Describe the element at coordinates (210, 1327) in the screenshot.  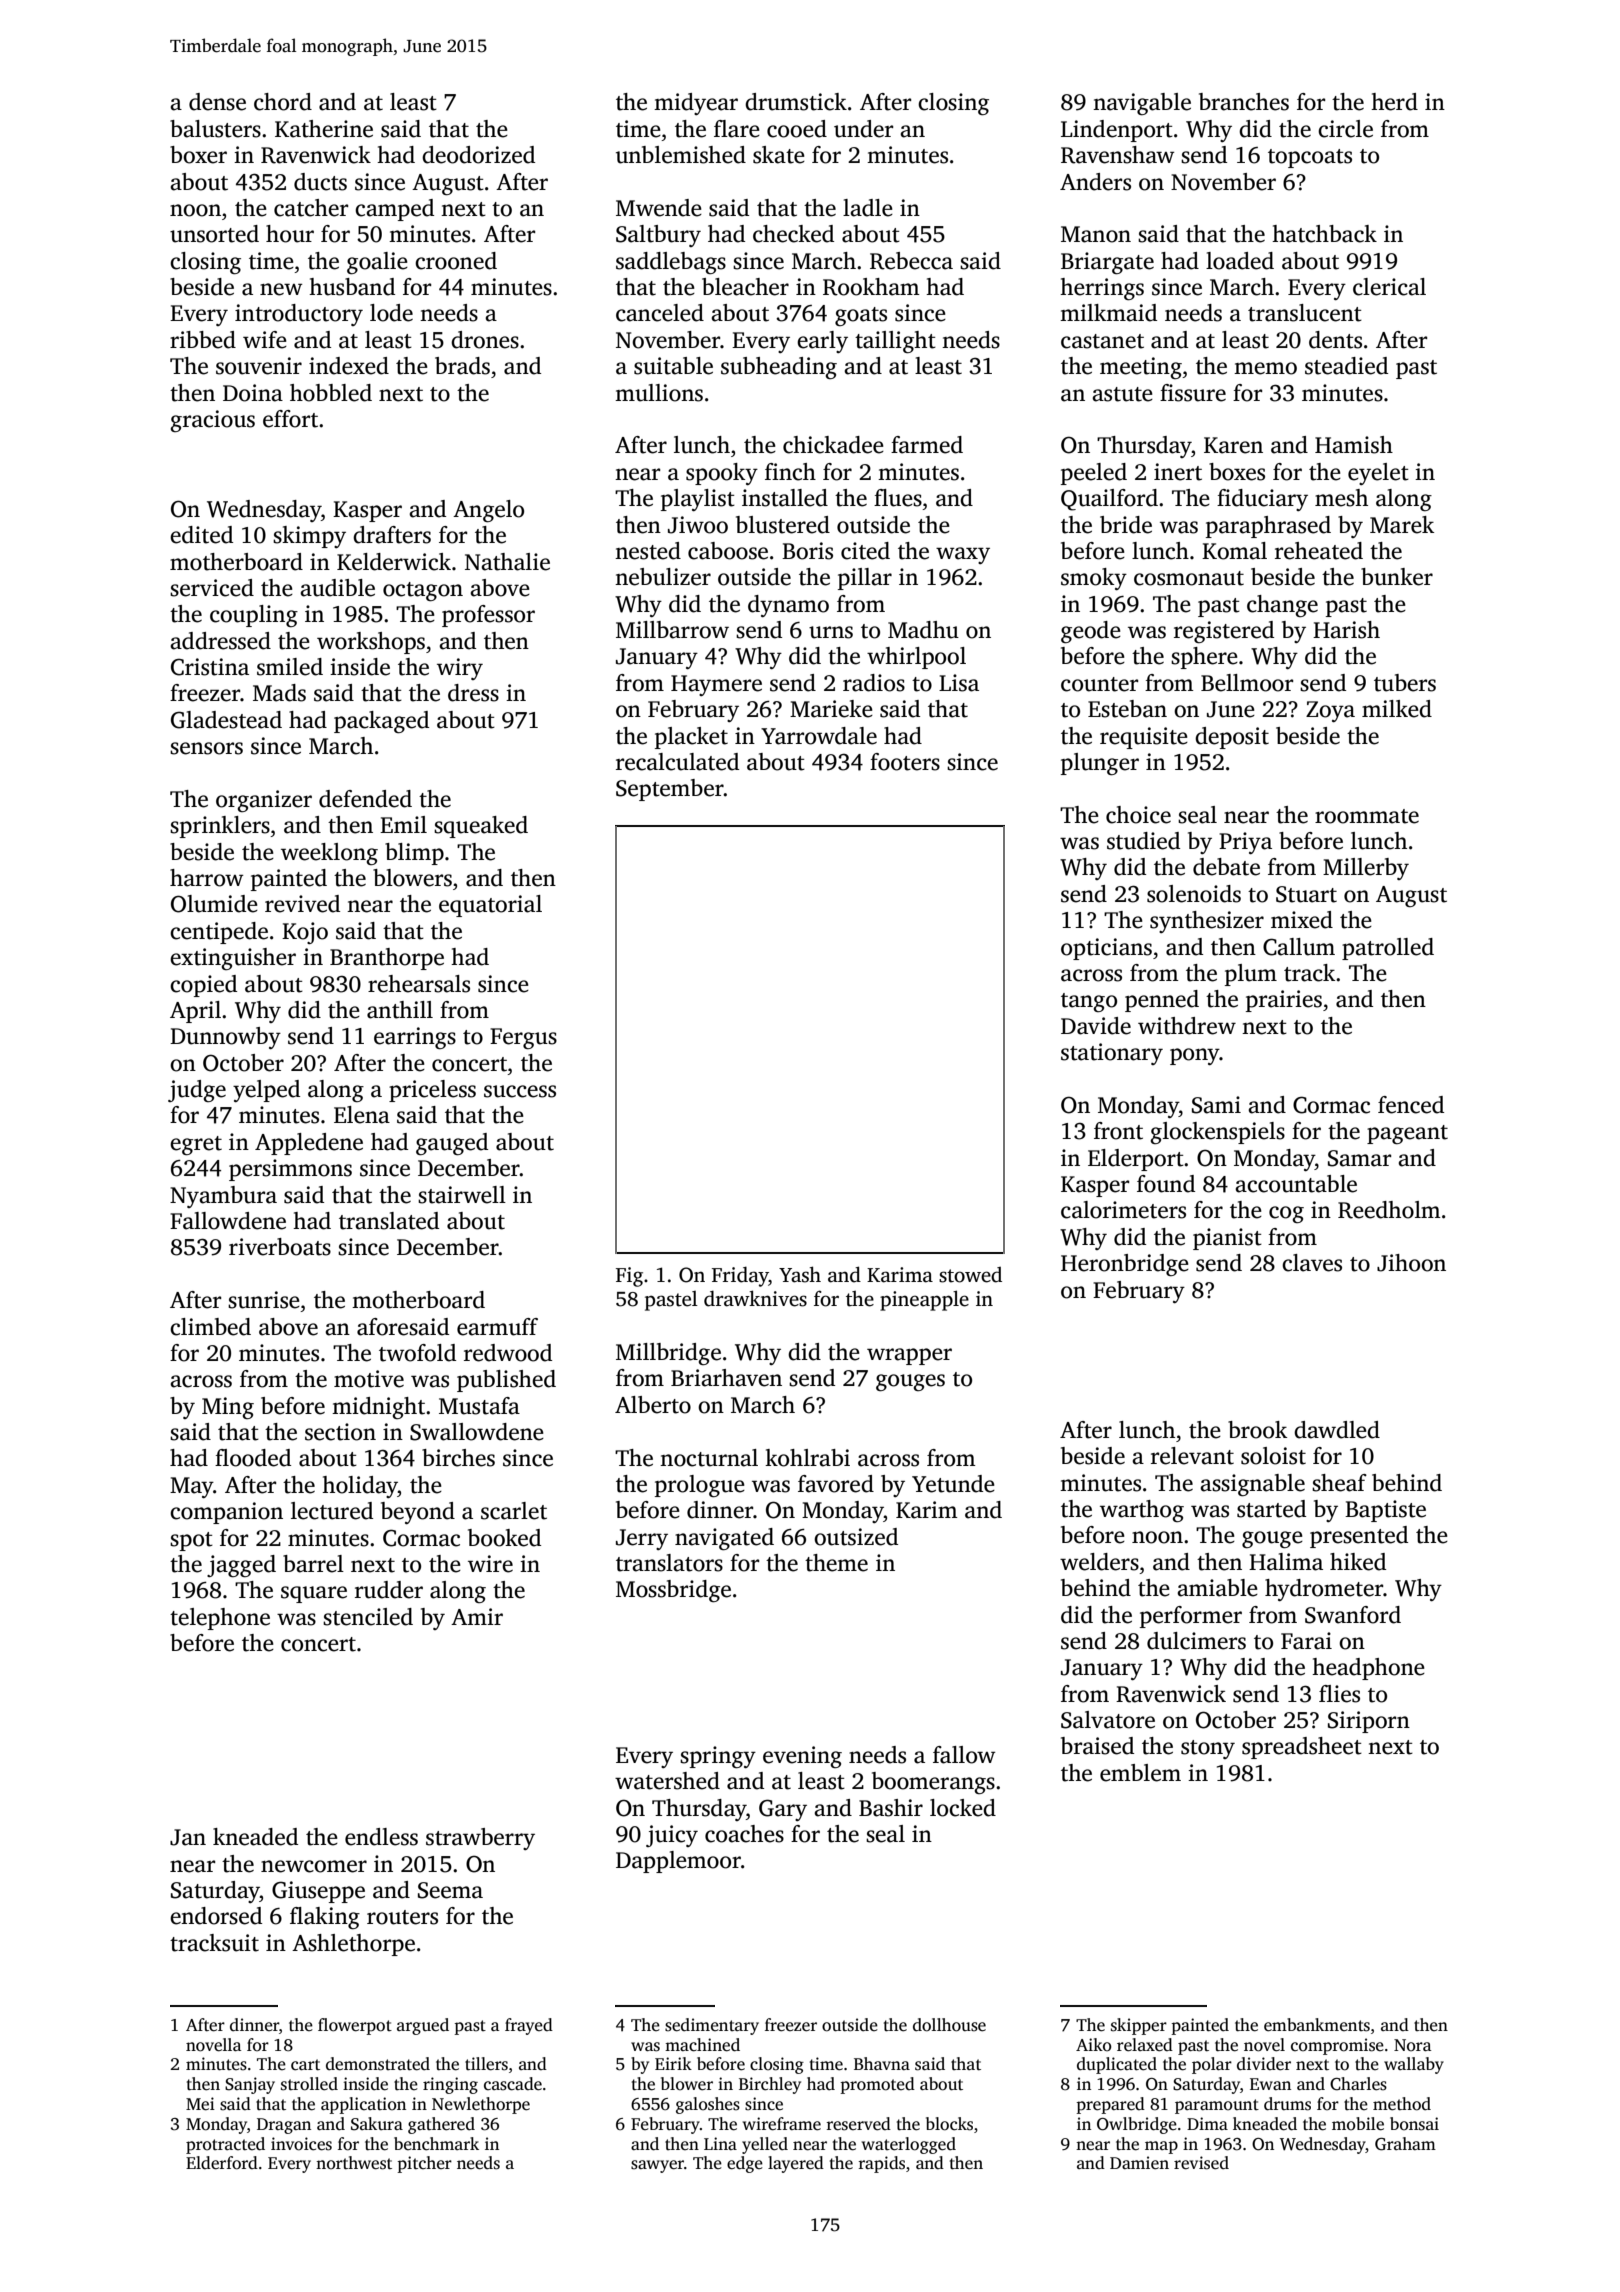
I see `climbed` at that location.
